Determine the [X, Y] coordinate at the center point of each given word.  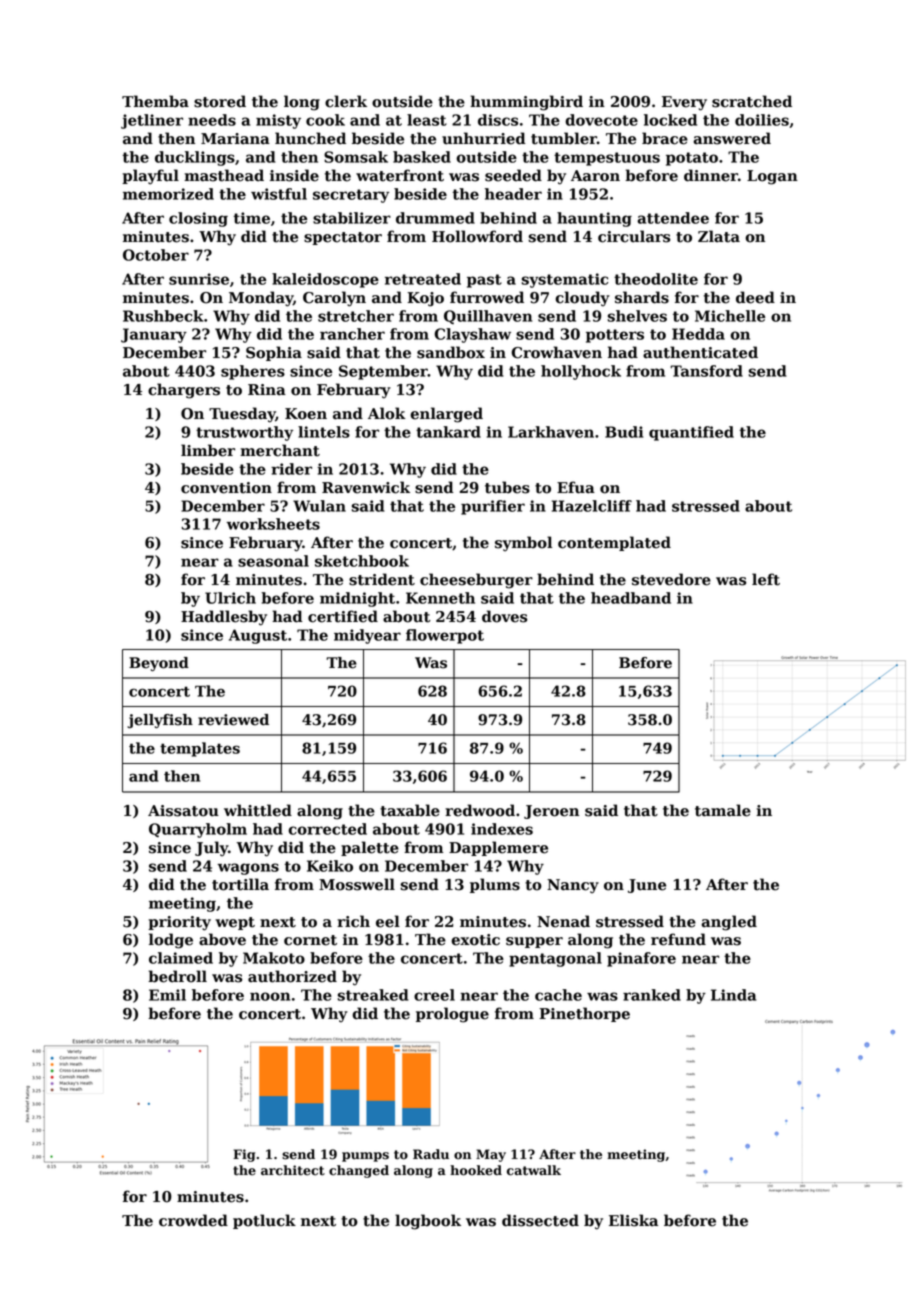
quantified [691, 433]
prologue [452, 1015]
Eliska [633, 1220]
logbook [428, 1222]
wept [235, 923]
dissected [540, 1220]
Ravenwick [366, 487]
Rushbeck [163, 316]
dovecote [601, 120]
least [427, 120]
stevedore [671, 579]
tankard [448, 432]
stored [220, 101]
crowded [193, 1220]
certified [343, 616]
